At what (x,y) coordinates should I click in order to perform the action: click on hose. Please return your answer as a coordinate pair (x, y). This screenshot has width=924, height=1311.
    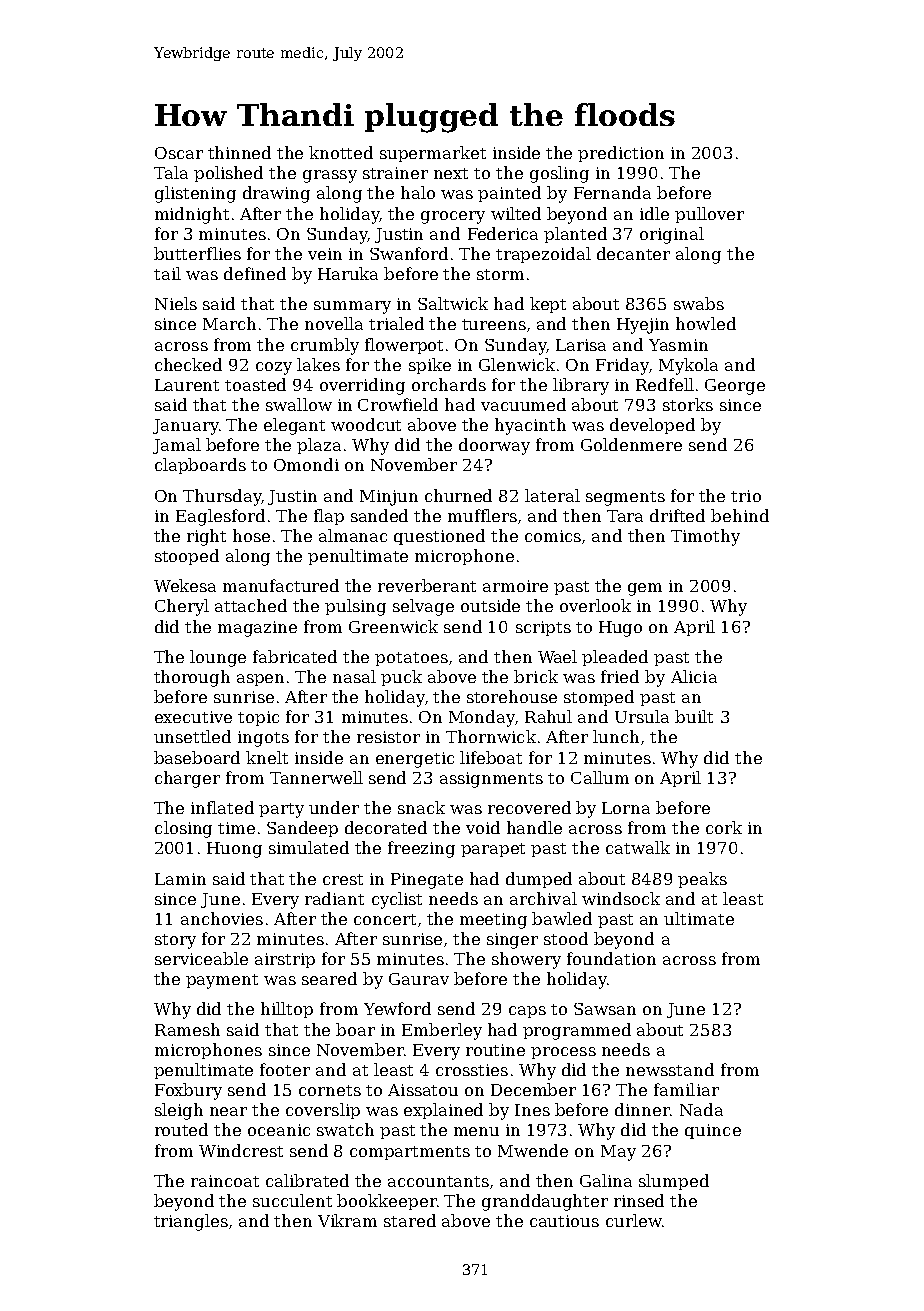
    Looking at the image, I should click on (251, 535).
